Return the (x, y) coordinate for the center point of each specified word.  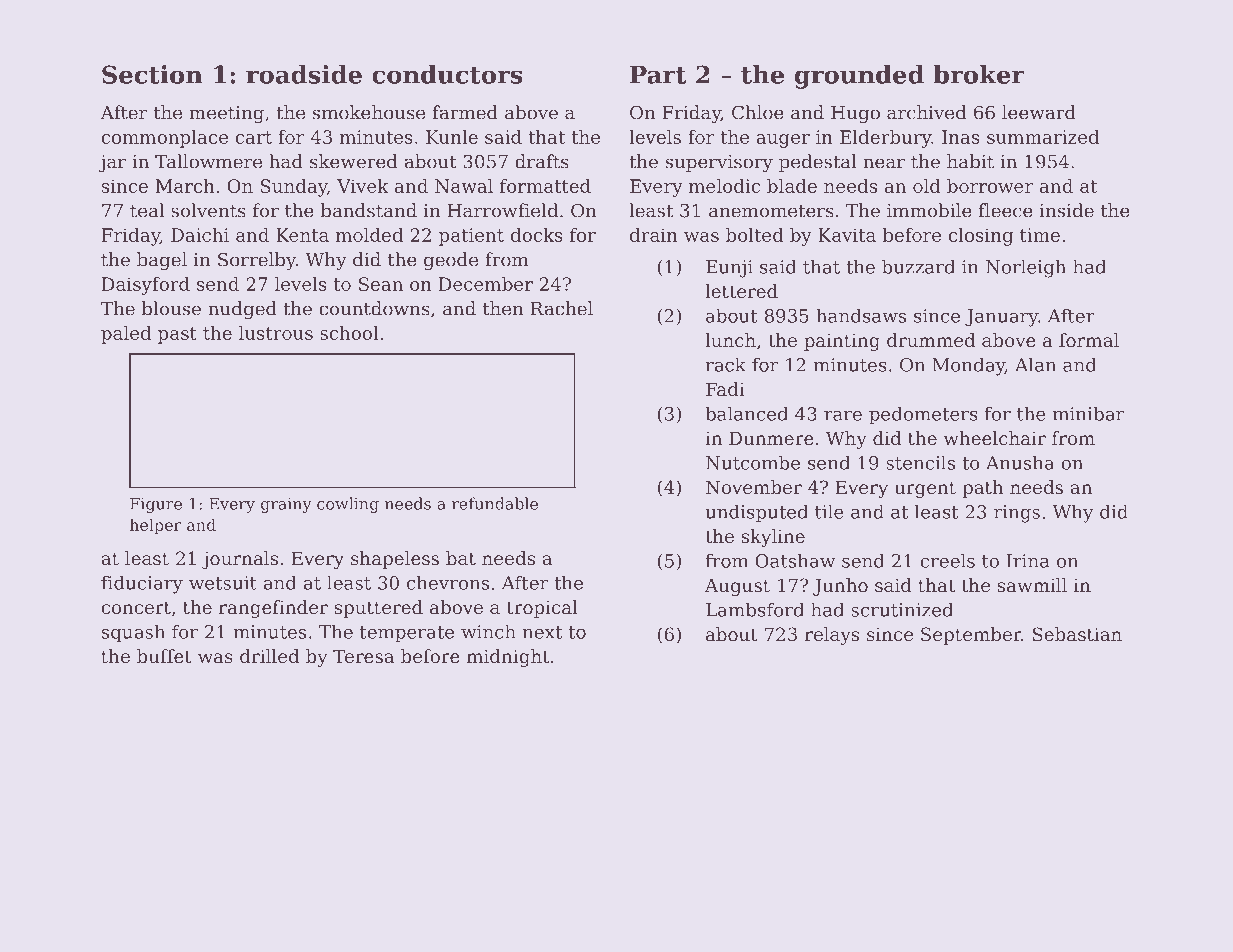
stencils (920, 462)
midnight (508, 658)
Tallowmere (208, 161)
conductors (447, 74)
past (177, 335)
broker (979, 74)
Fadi (725, 389)
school (349, 333)
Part (658, 75)
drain (654, 235)
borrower (990, 186)
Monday (968, 367)
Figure (156, 505)
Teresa (363, 656)
